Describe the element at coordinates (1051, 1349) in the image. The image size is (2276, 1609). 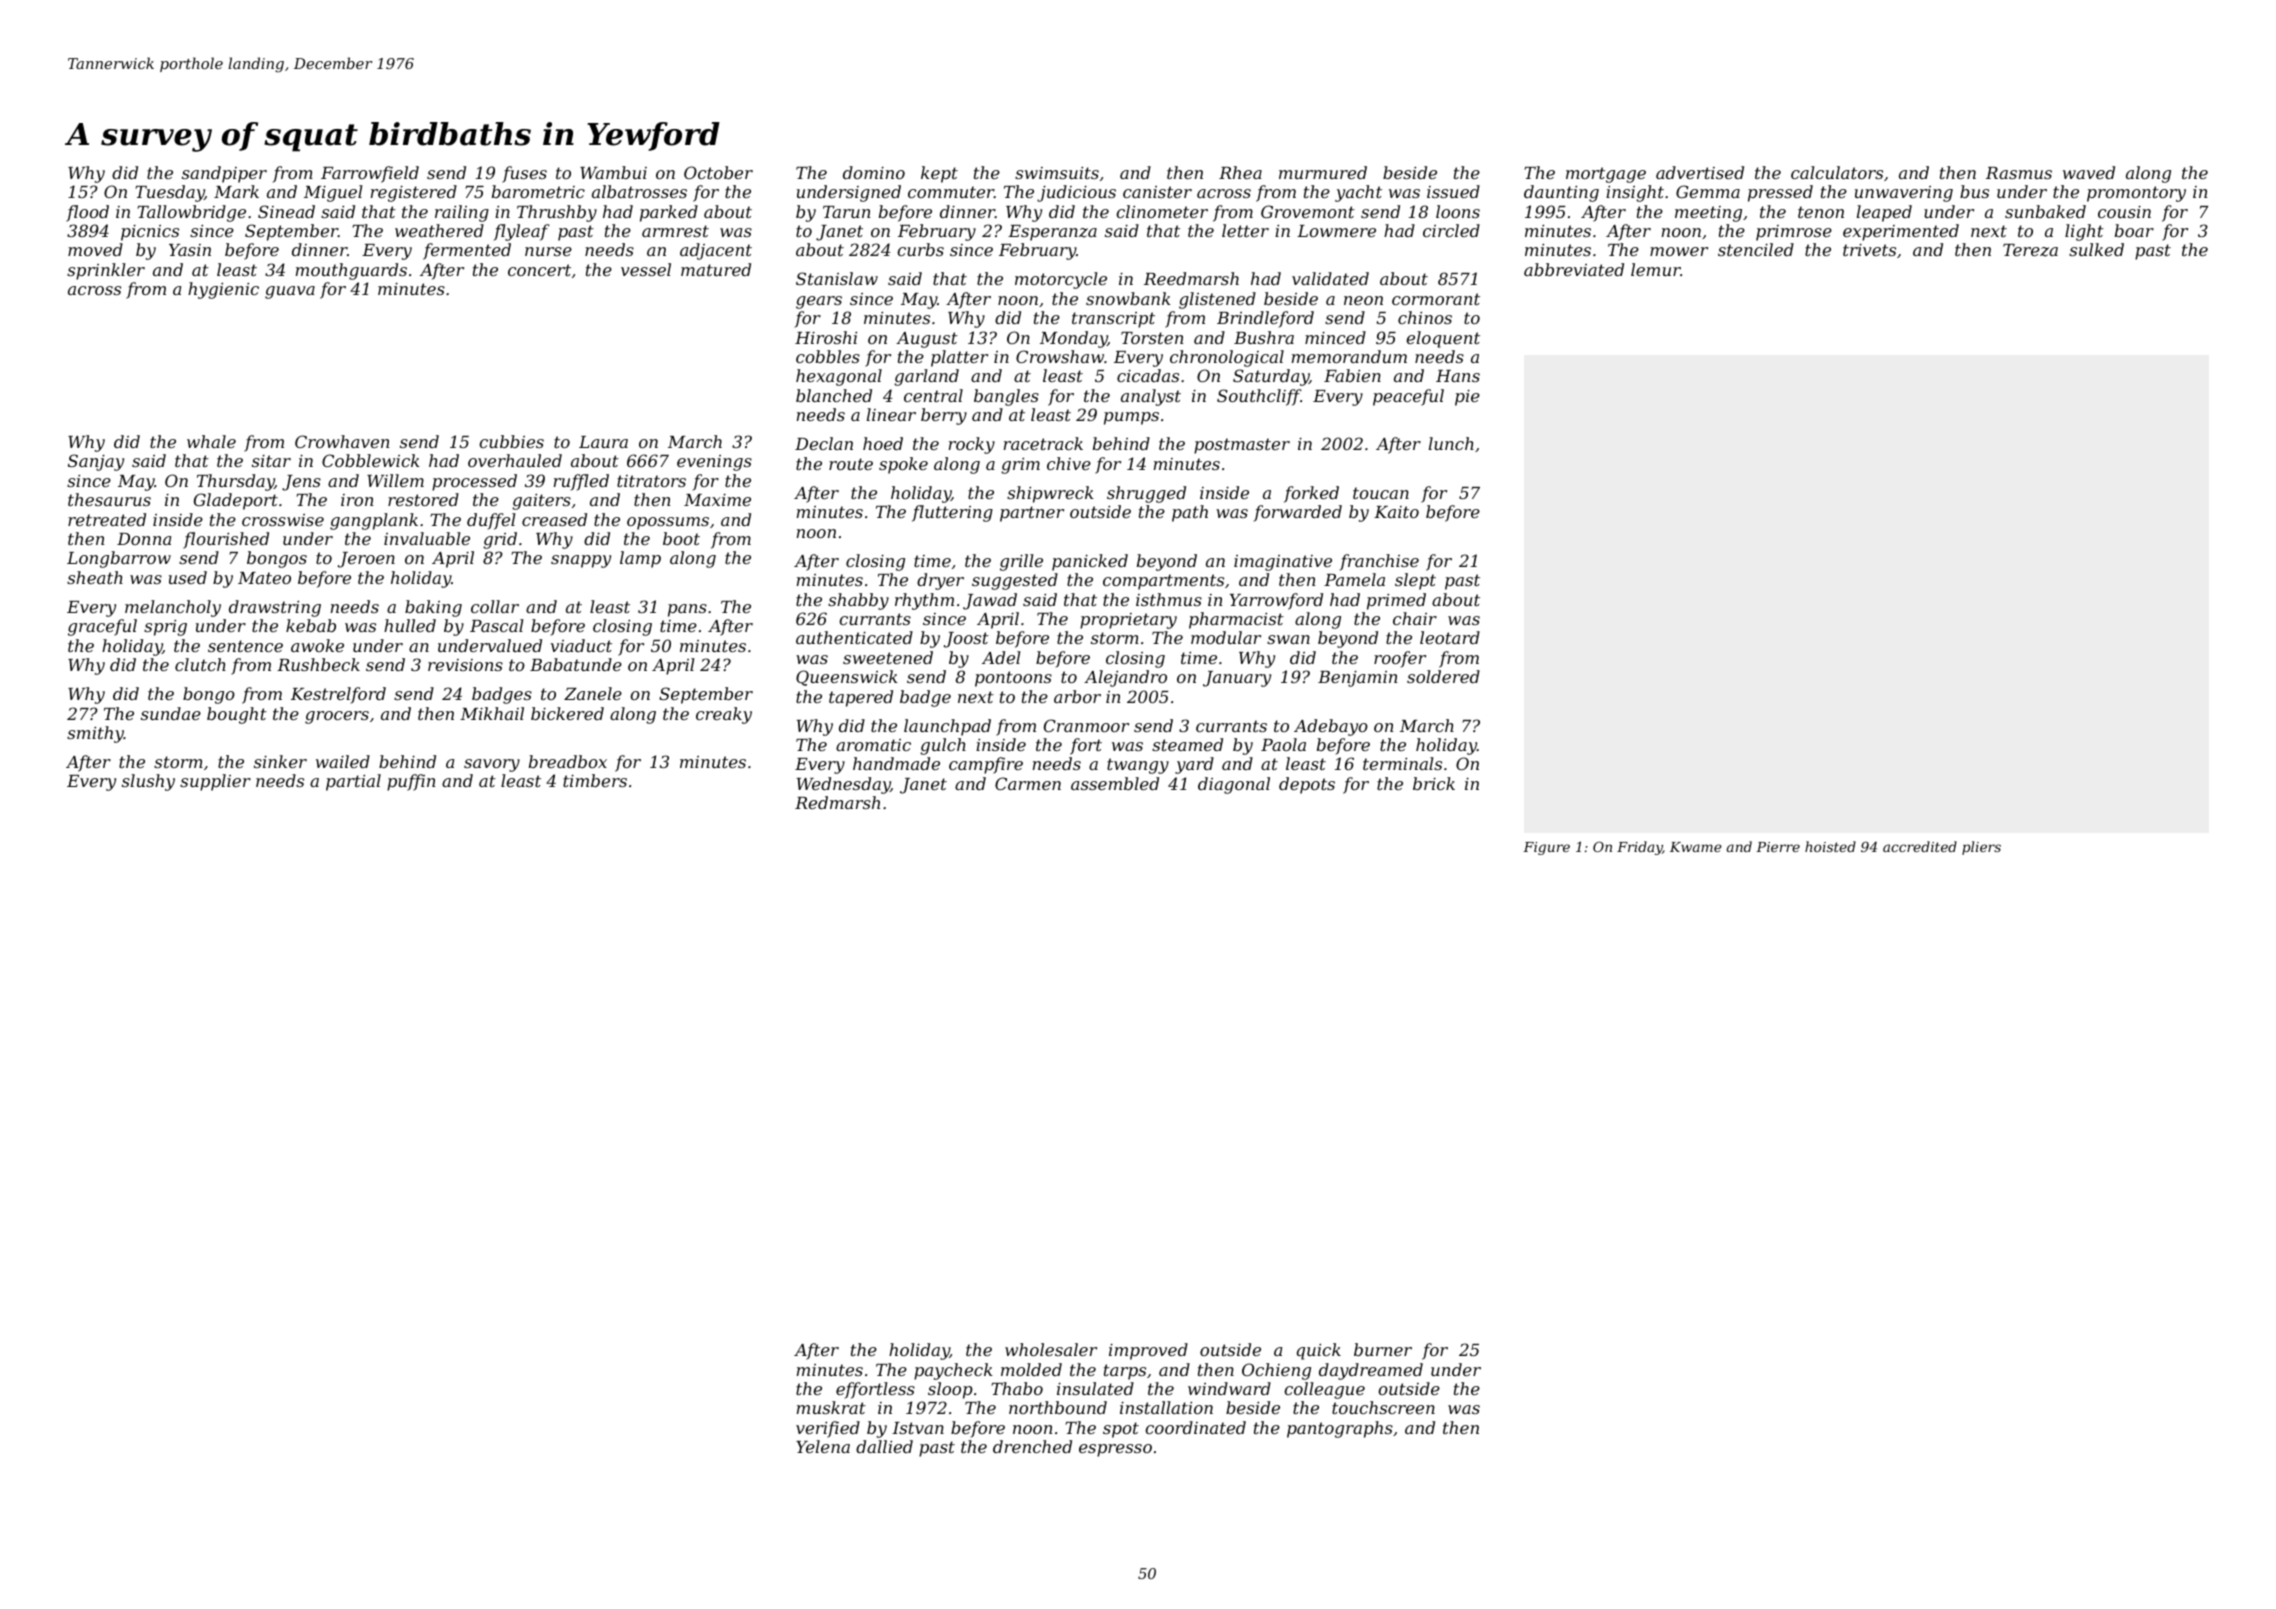
I see `wholesaler` at that location.
